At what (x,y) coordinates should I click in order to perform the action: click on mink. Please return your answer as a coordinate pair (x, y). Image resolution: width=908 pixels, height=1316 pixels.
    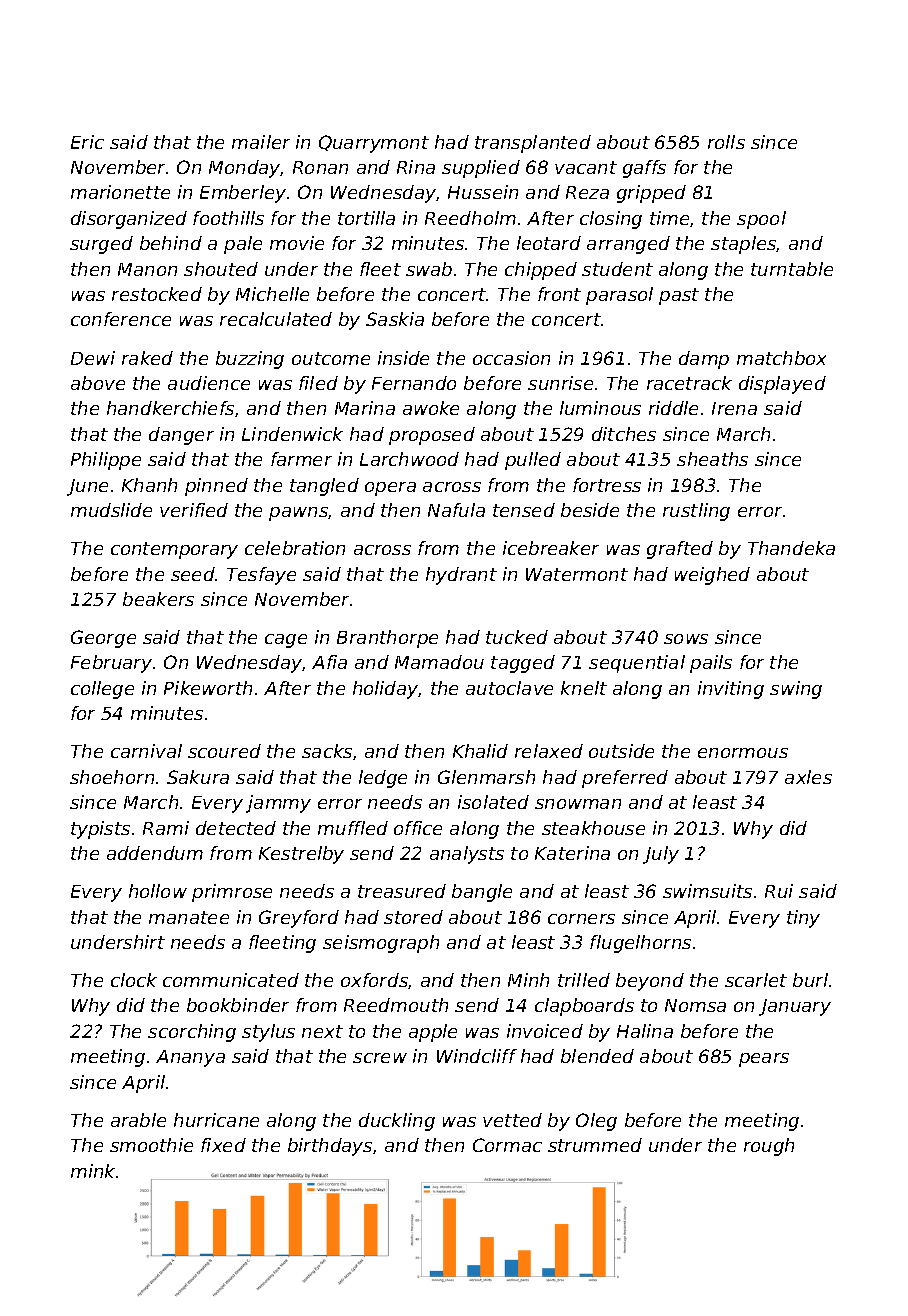
    Looking at the image, I should click on (93, 1171).
